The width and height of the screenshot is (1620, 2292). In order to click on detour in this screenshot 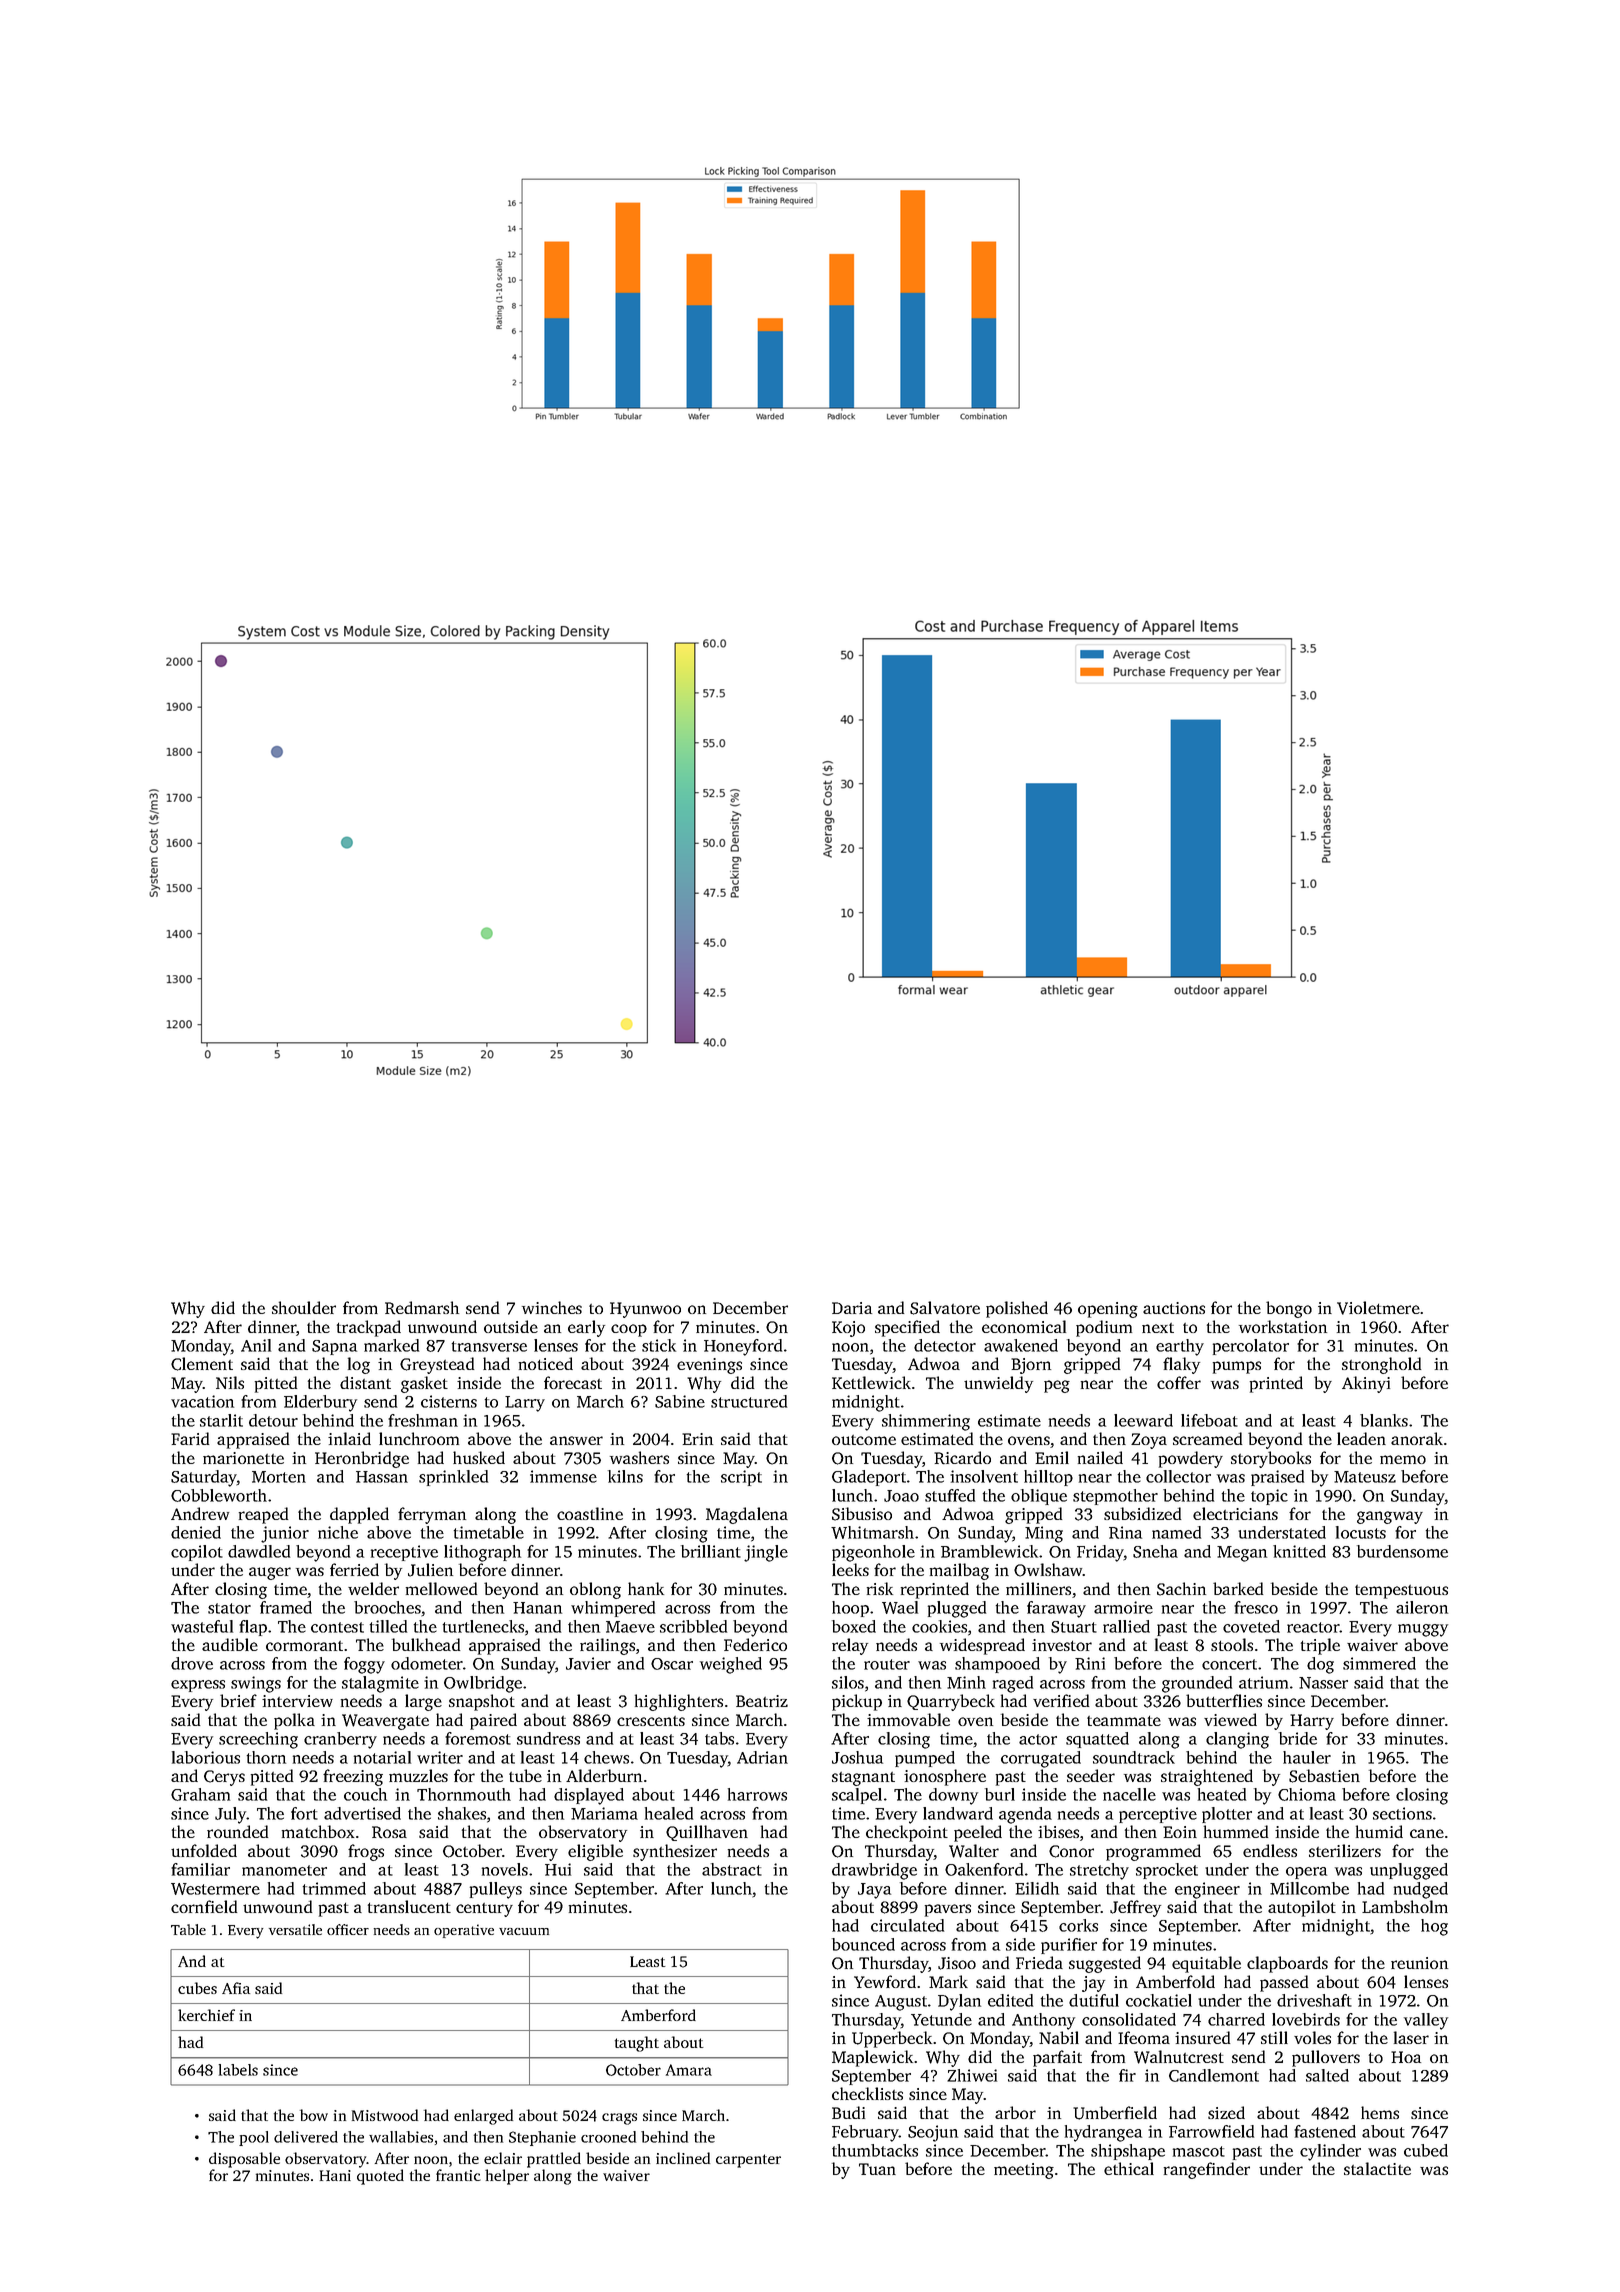, I will do `click(273, 1420)`.
